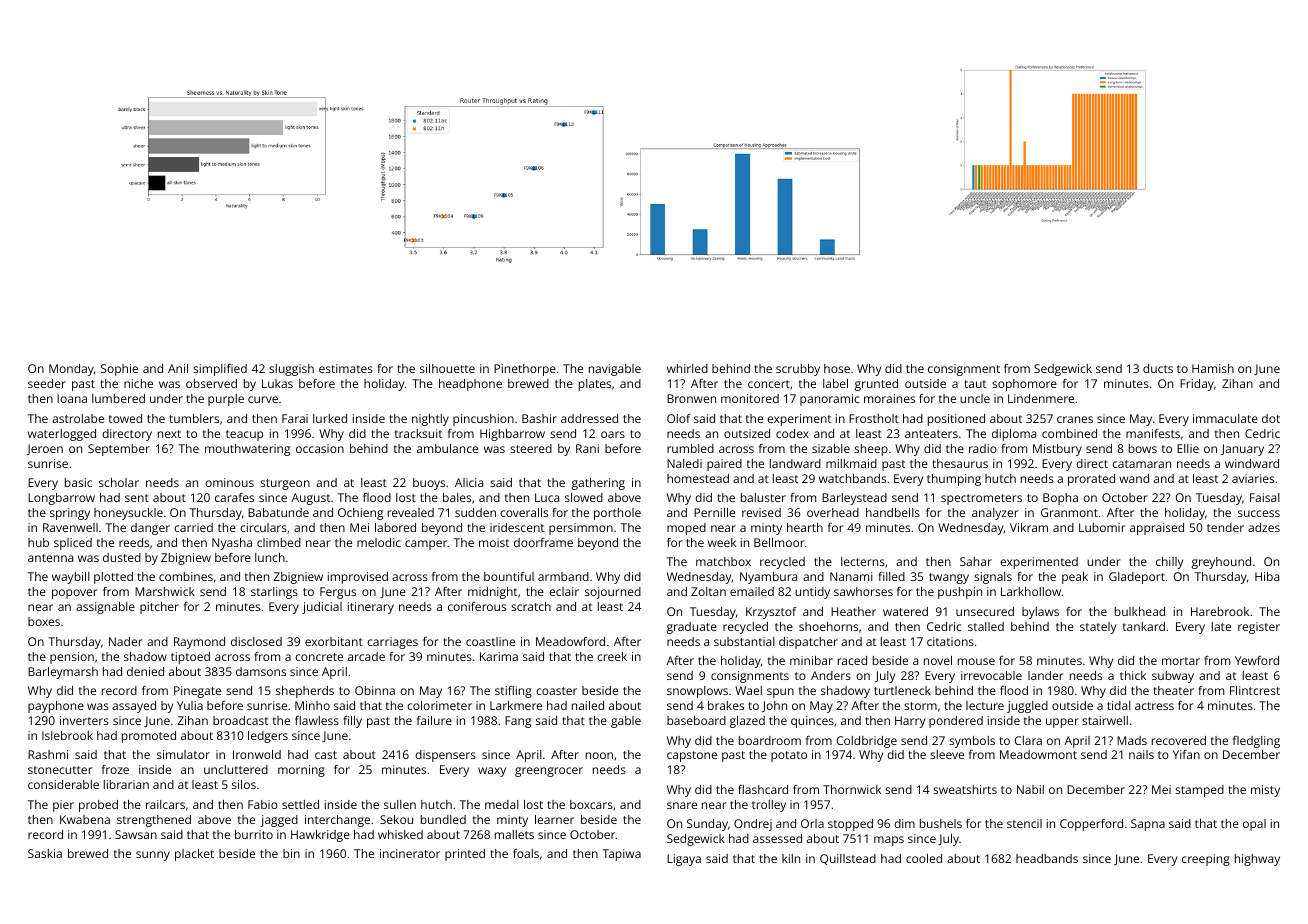 This image has width=1308, height=924. What do you see at coordinates (45, 853) in the image?
I see `Saskia` at bounding box center [45, 853].
